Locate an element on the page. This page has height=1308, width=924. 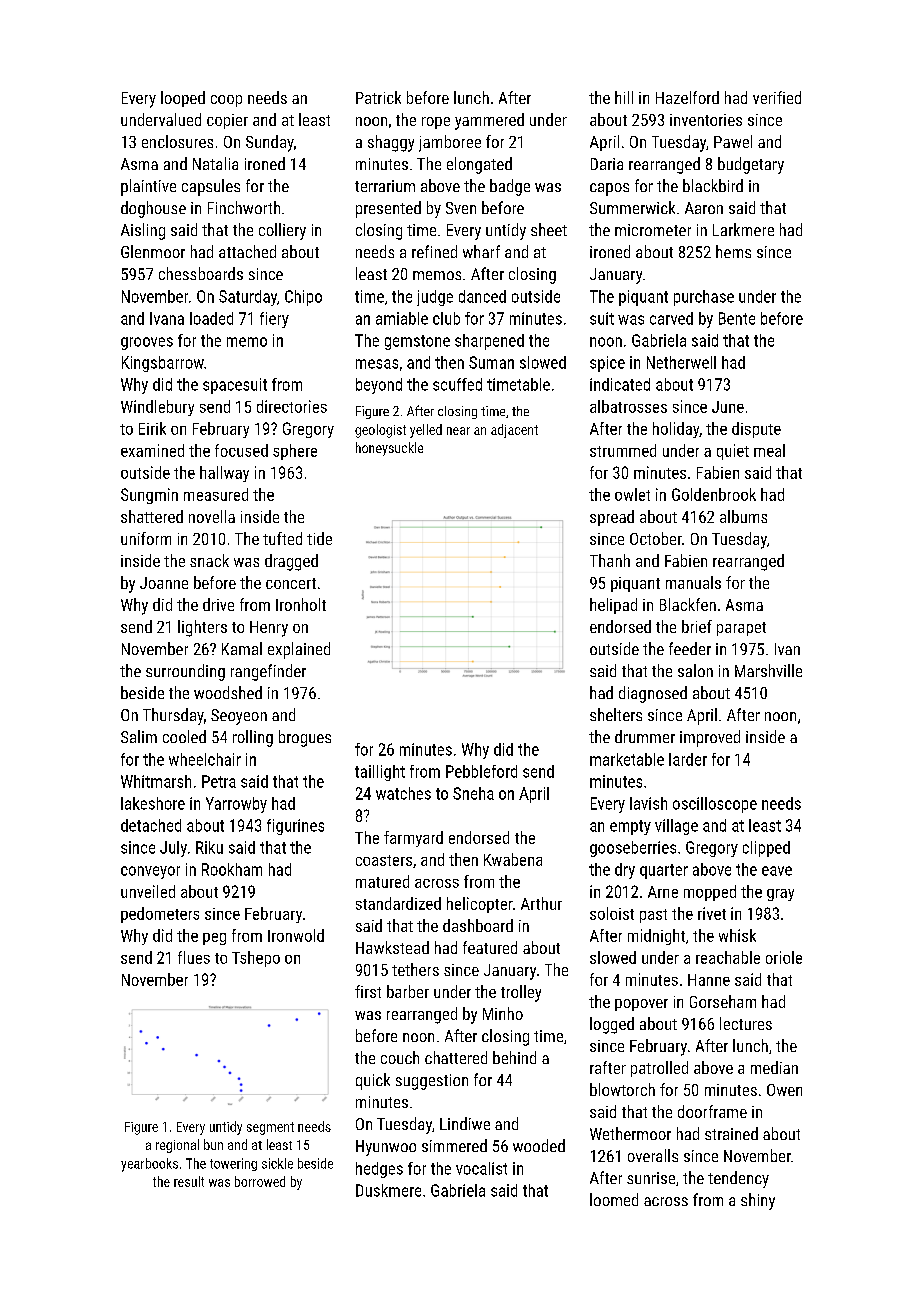
Patrick is located at coordinates (378, 97).
